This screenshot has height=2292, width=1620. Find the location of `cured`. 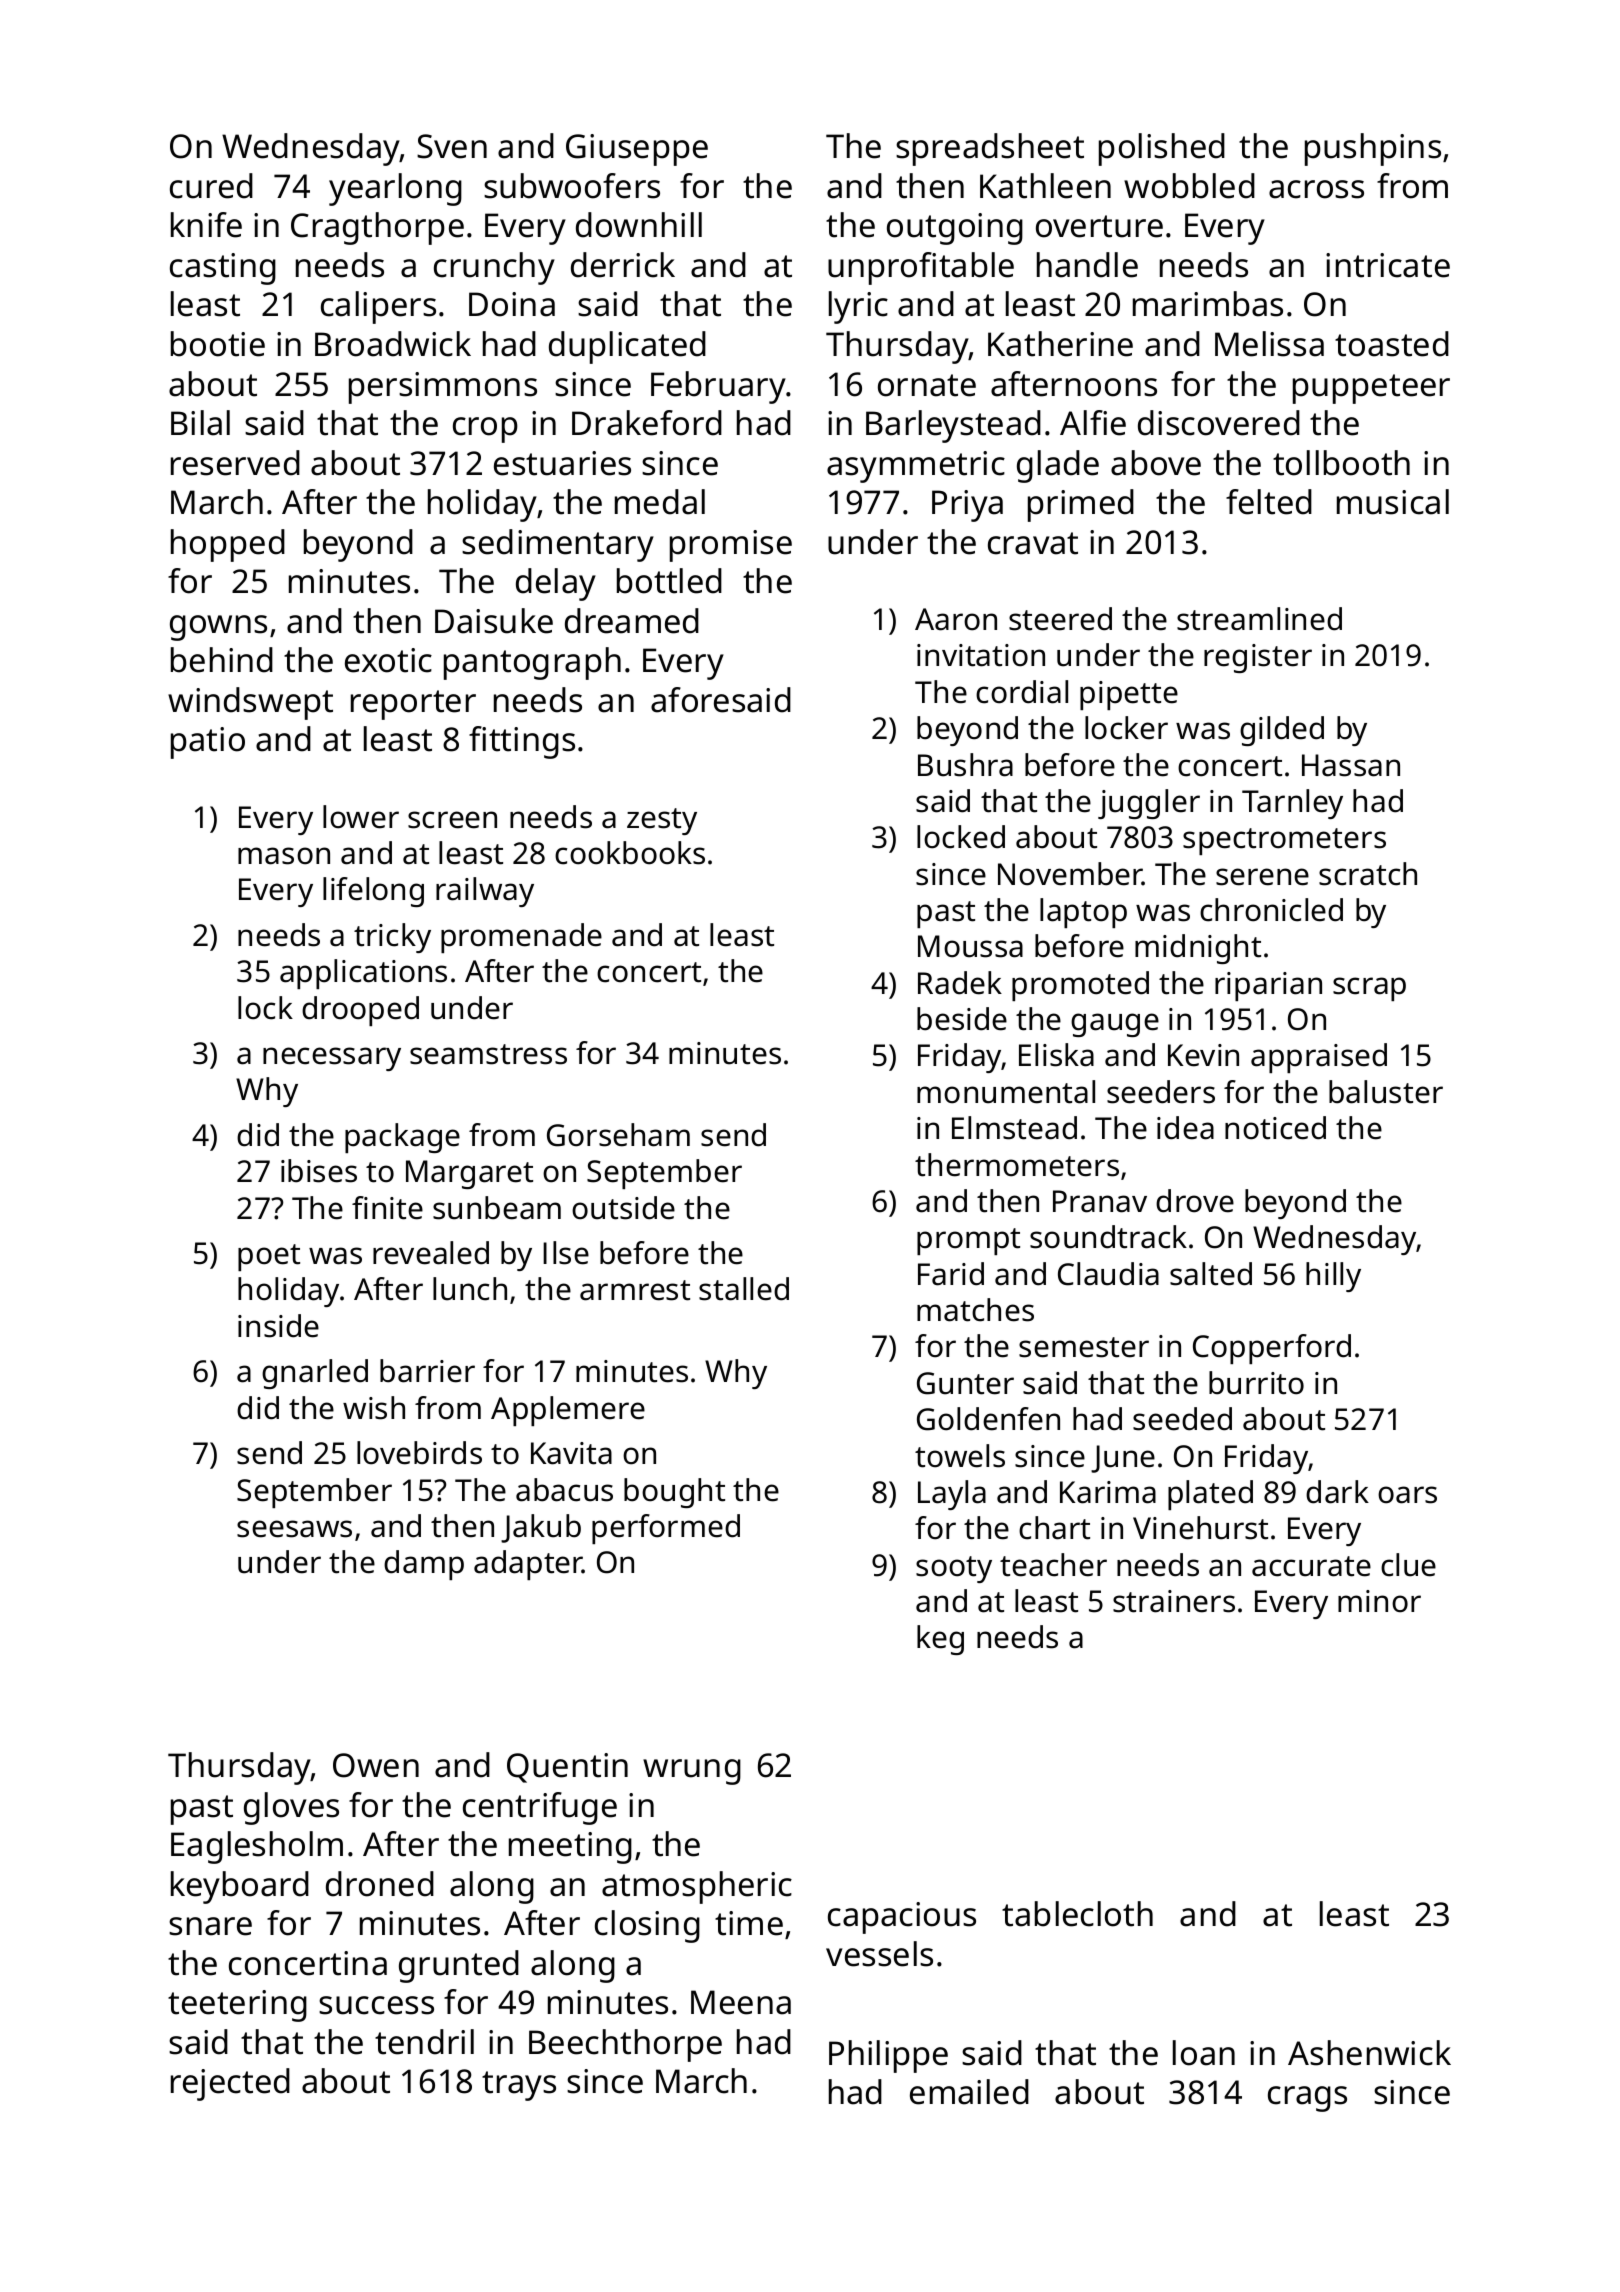

cured is located at coordinates (211, 186).
